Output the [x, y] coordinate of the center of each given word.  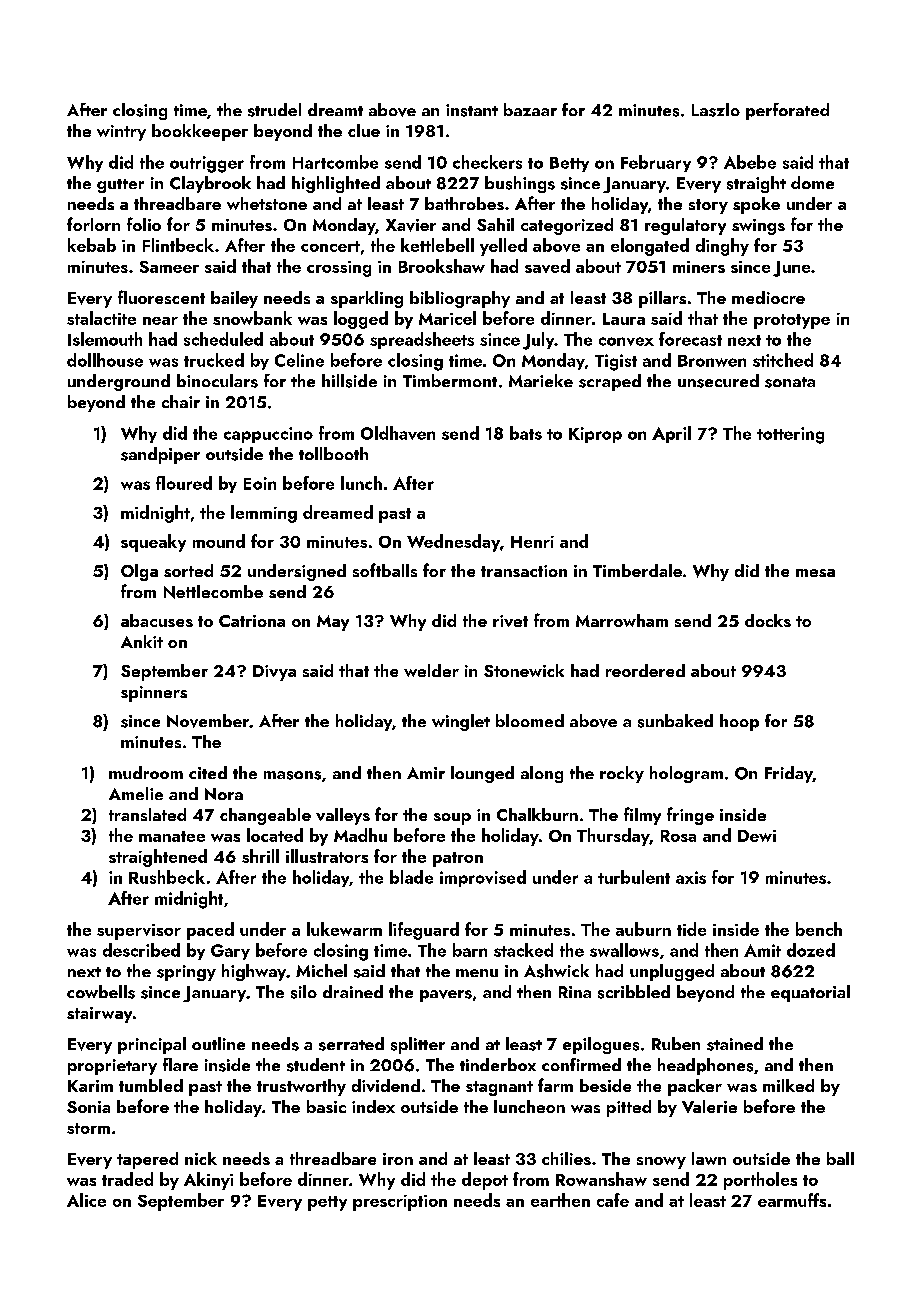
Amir [426, 773]
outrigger [207, 164]
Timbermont [450, 380]
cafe [613, 1200]
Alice [86, 1200]
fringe [690, 816]
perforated [787, 111]
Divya [274, 673]
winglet [461, 722]
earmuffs [792, 1200]
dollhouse [105, 360]
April [671, 434]
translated [147, 814]
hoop [739, 722]
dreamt [335, 109]
